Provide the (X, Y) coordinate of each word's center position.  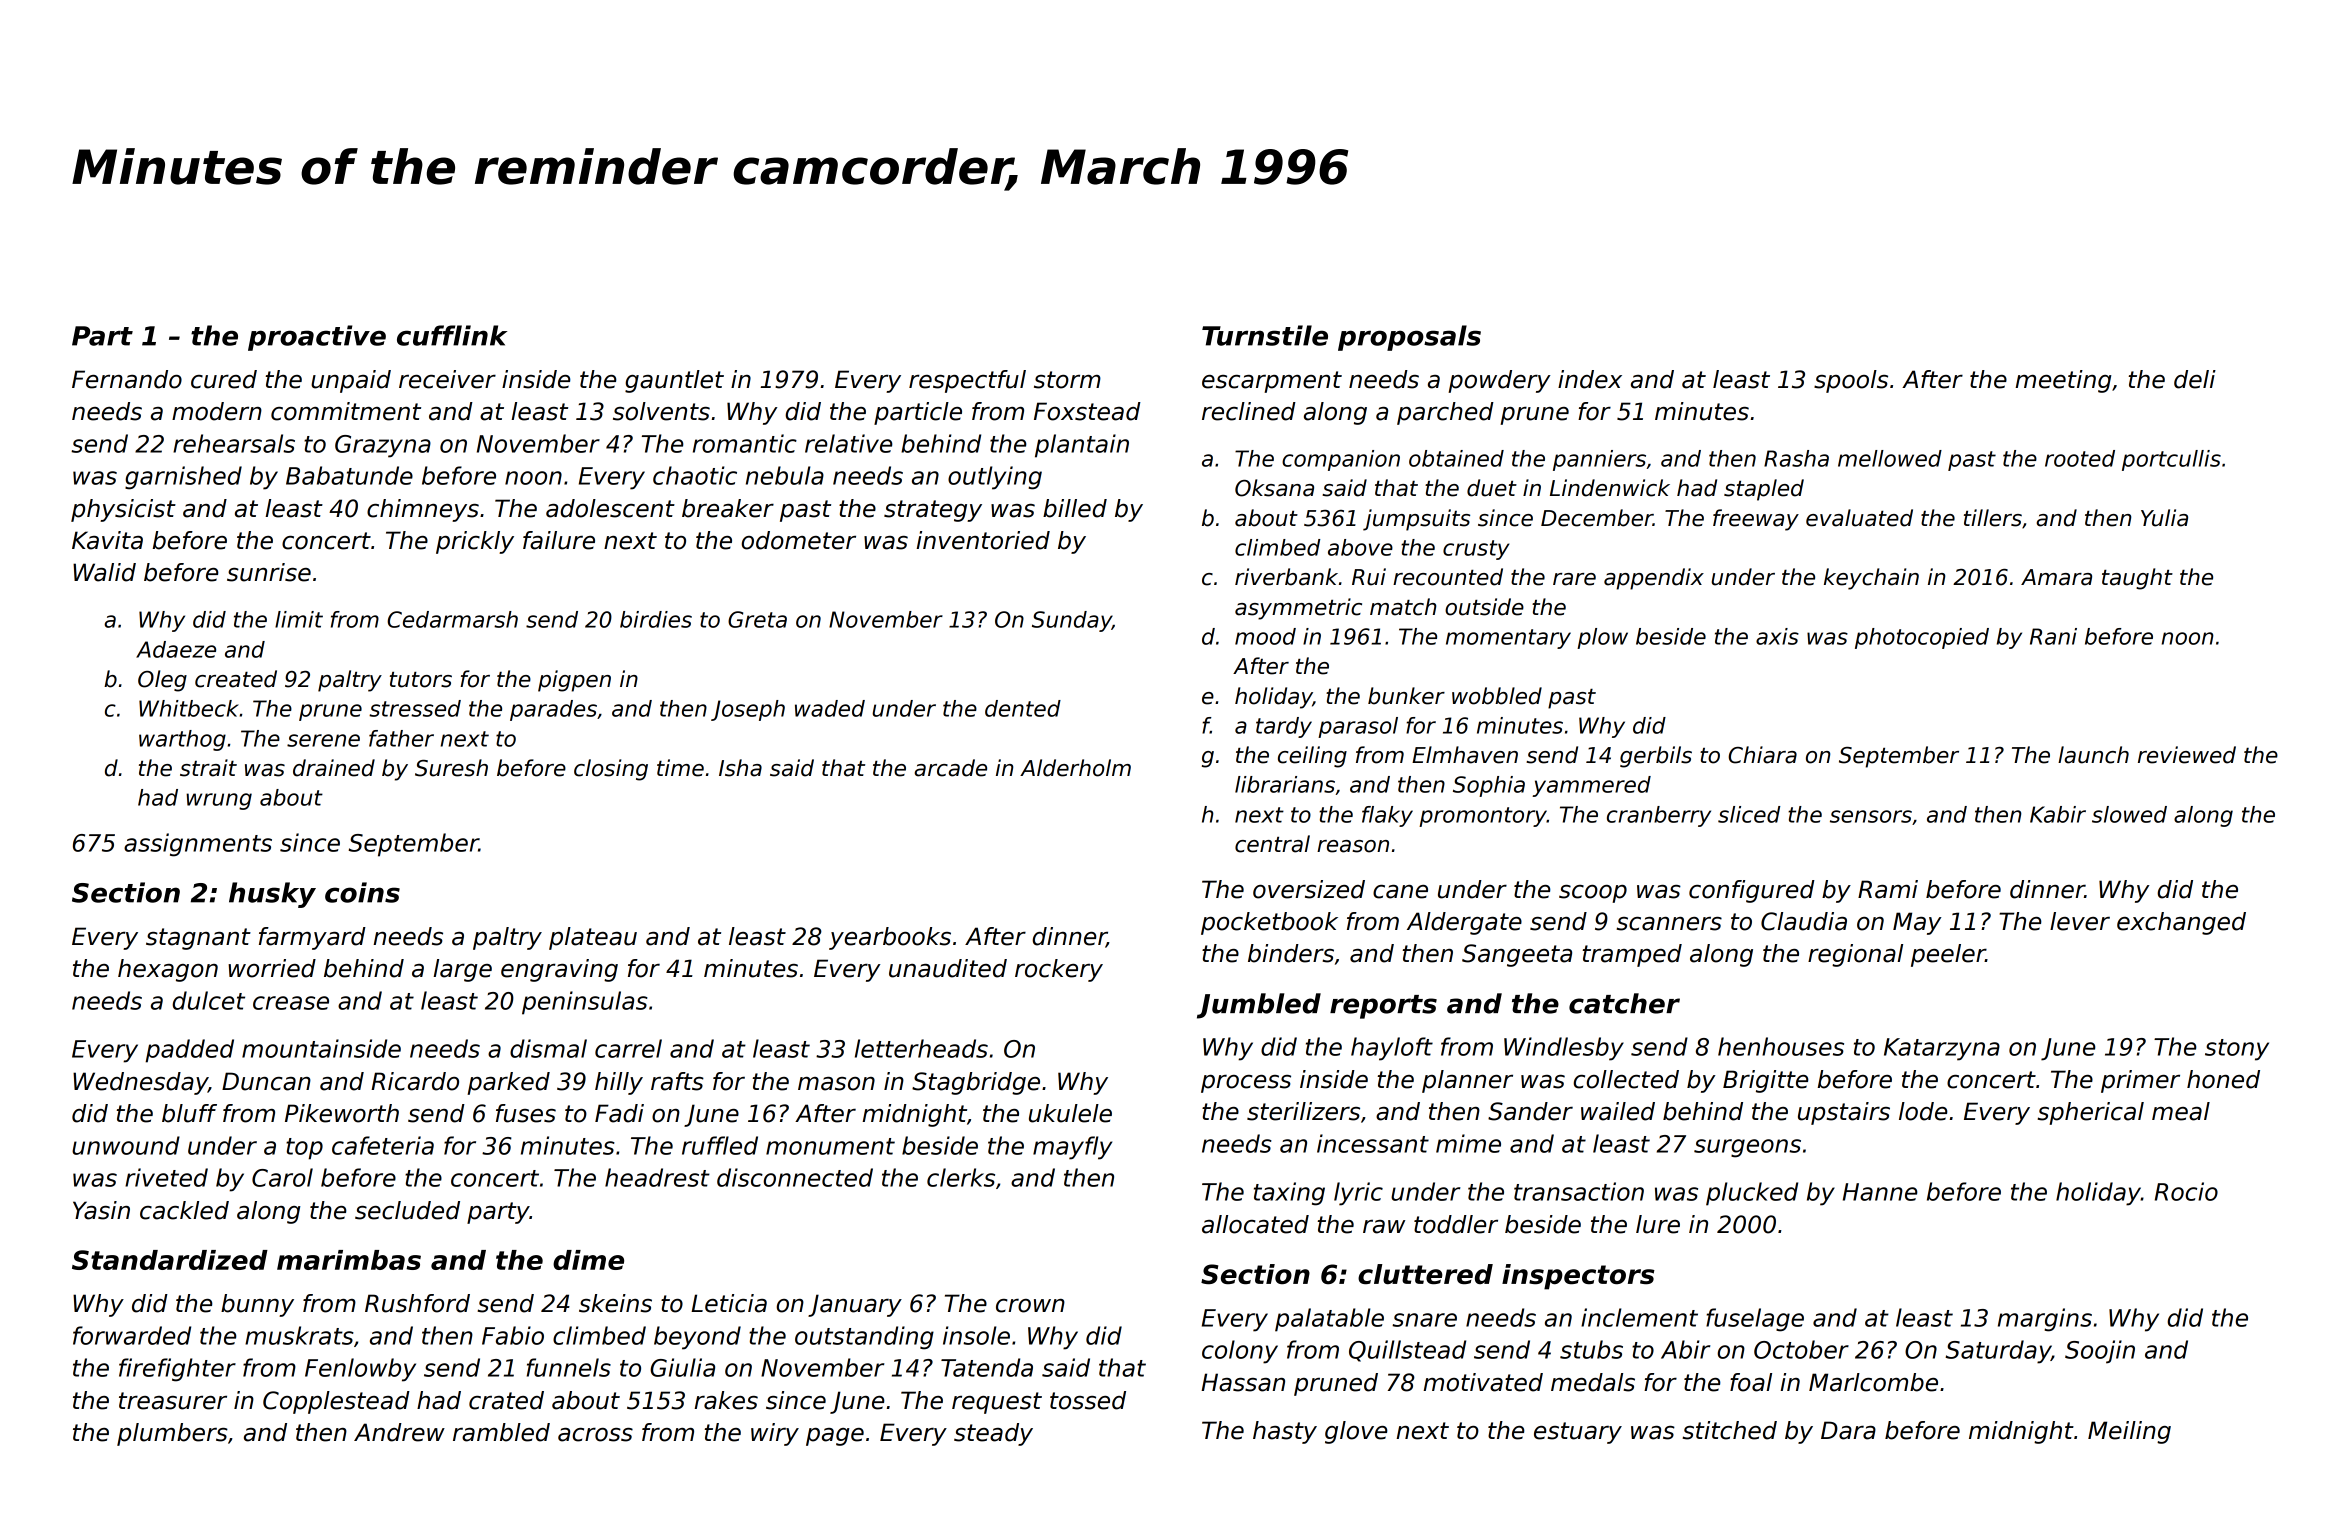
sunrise (269, 572)
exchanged (2181, 923)
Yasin (101, 1210)
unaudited (948, 968)
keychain (1871, 579)
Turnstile (1265, 335)
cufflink (452, 335)
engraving (559, 970)
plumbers (172, 1434)
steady (993, 1434)
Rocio (2186, 1191)
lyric (1358, 1194)
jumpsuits (1416, 520)
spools (1851, 381)
